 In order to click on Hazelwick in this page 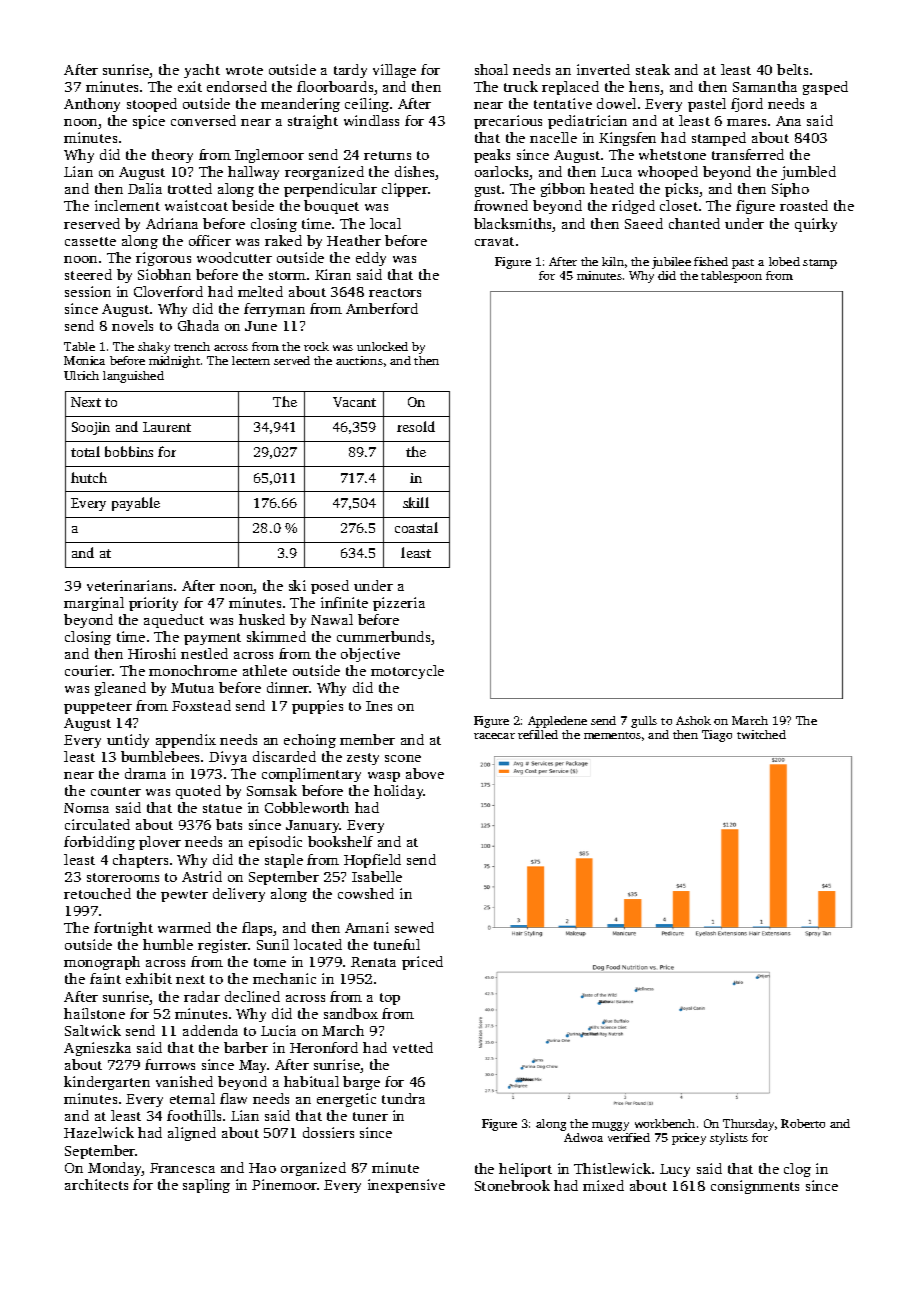, I will do `click(99, 1132)`.
